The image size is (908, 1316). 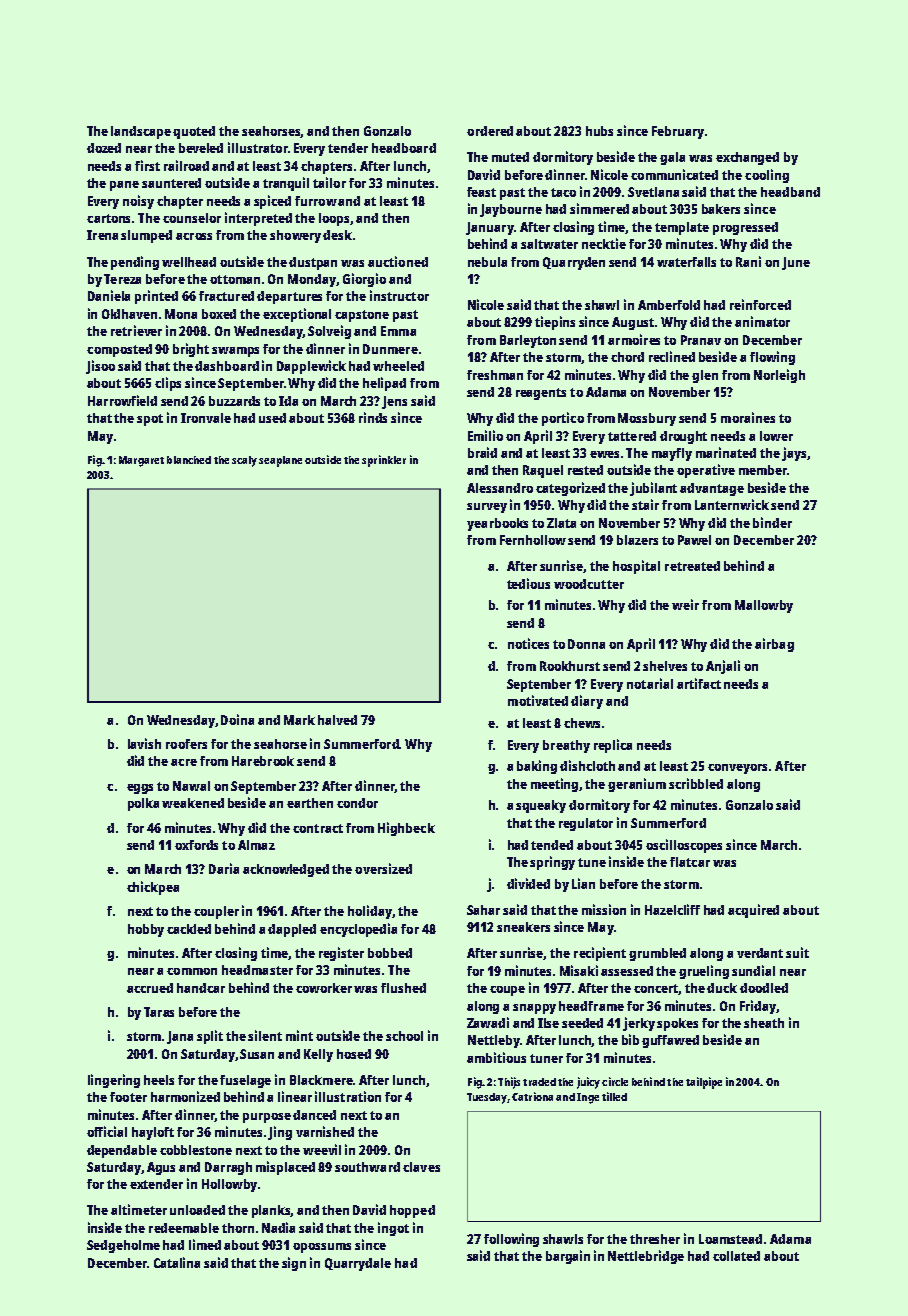 I want to click on acre, so click(x=184, y=762).
